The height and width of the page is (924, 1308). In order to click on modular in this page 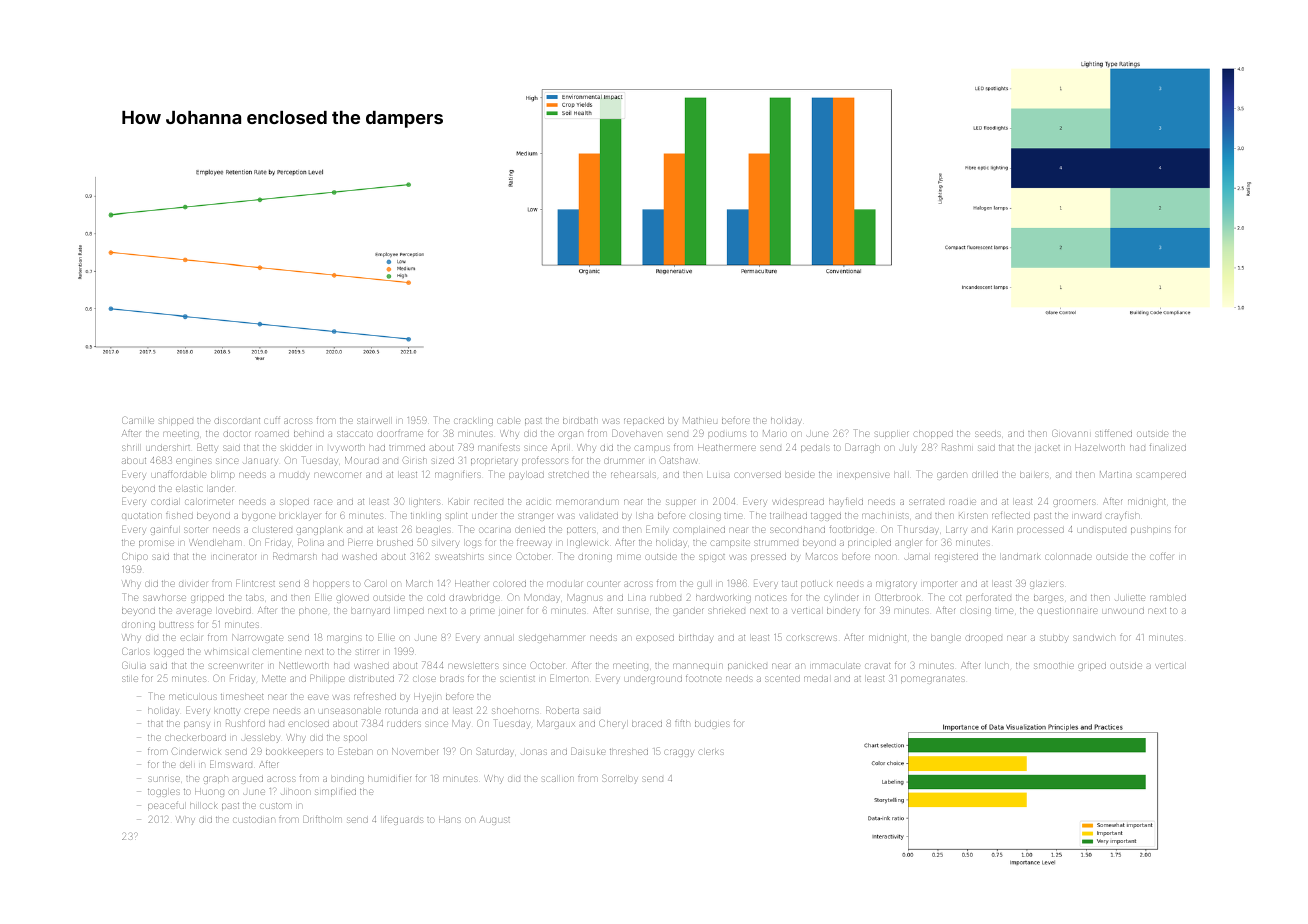, I will do `click(564, 584)`.
